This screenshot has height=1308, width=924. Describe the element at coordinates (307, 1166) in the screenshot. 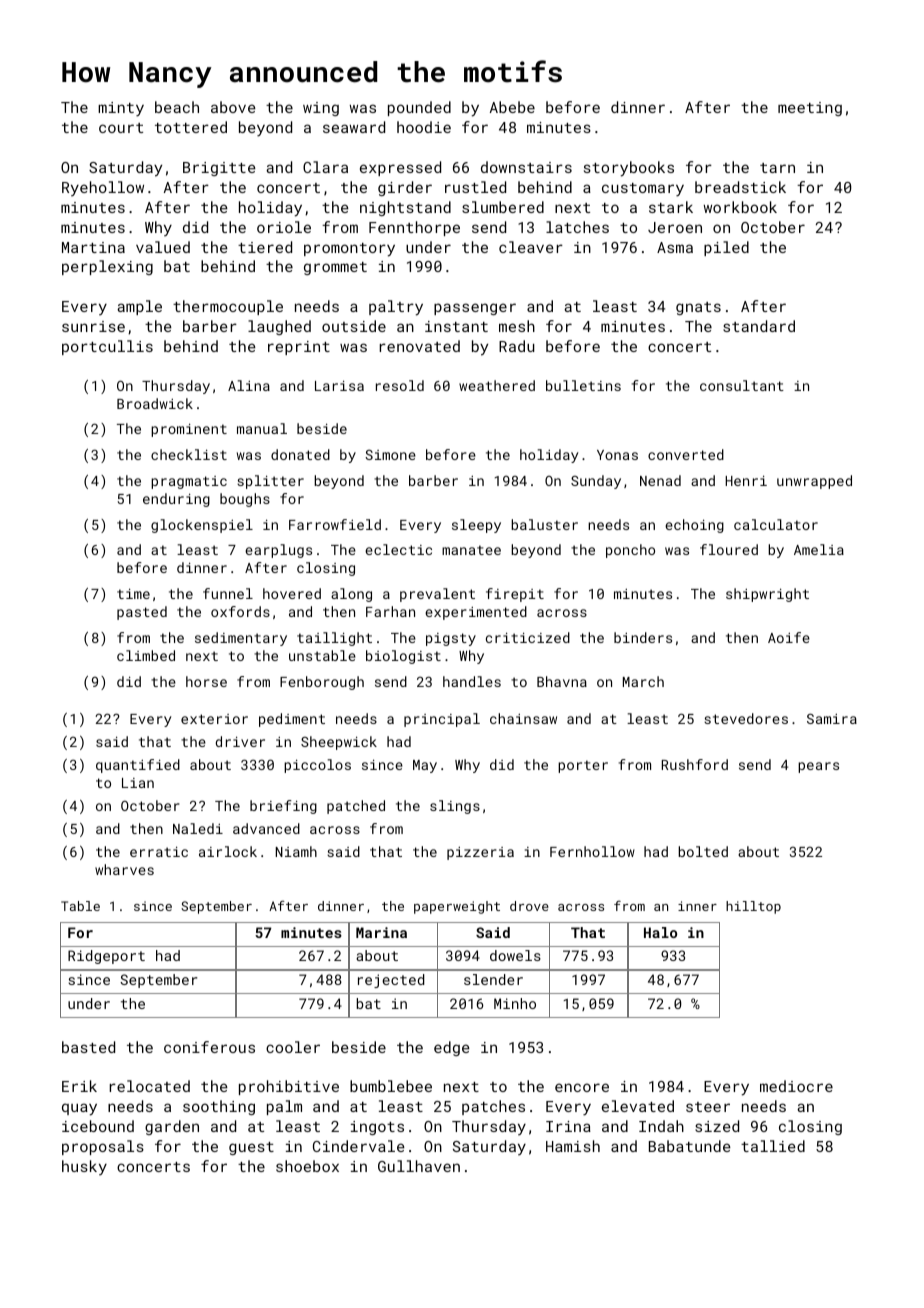

I see `shoebox` at that location.
